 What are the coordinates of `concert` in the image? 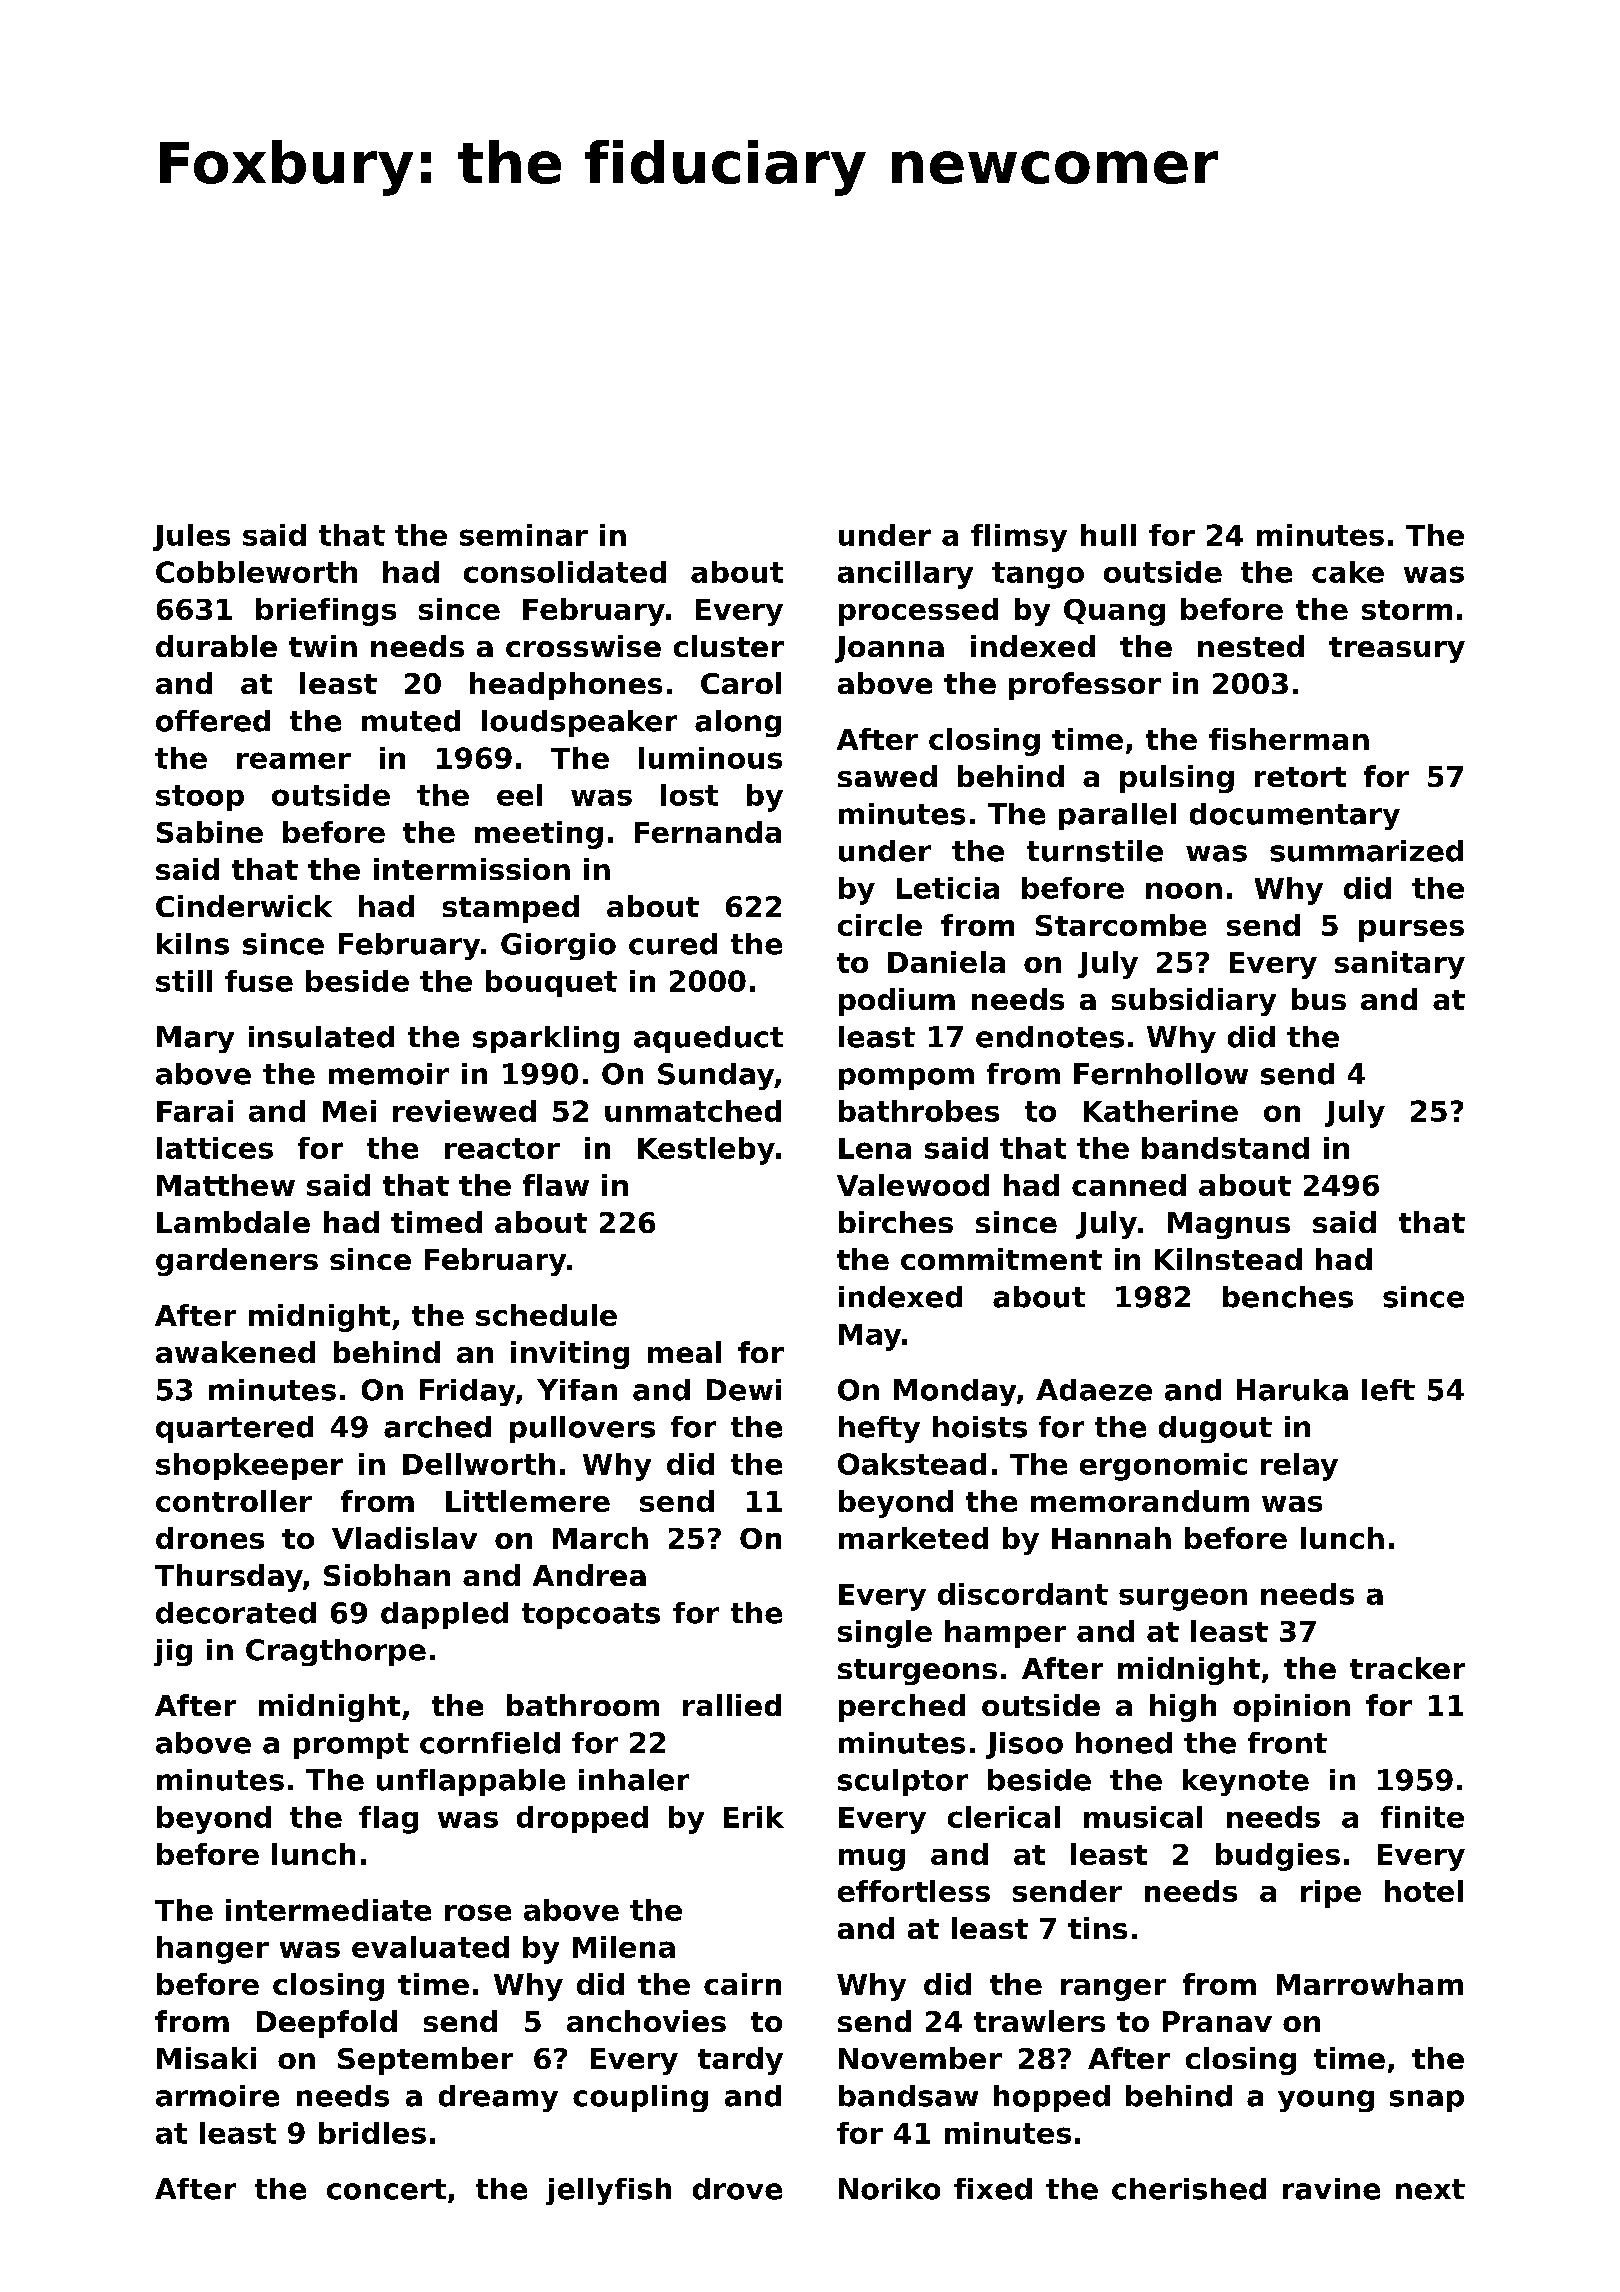 It's located at (386, 2189).
